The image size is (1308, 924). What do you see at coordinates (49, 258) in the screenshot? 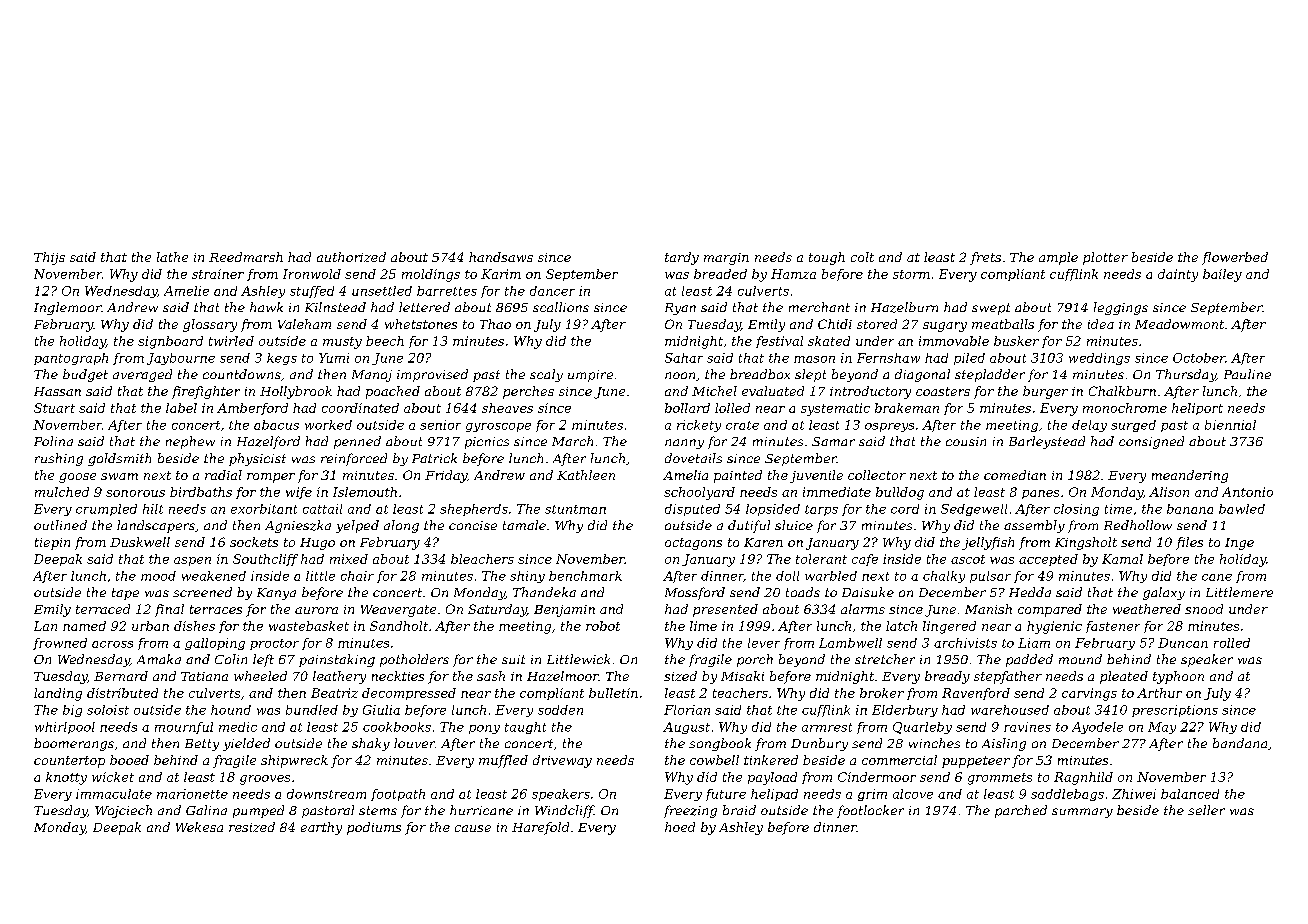
I see `Thijs` at bounding box center [49, 258].
